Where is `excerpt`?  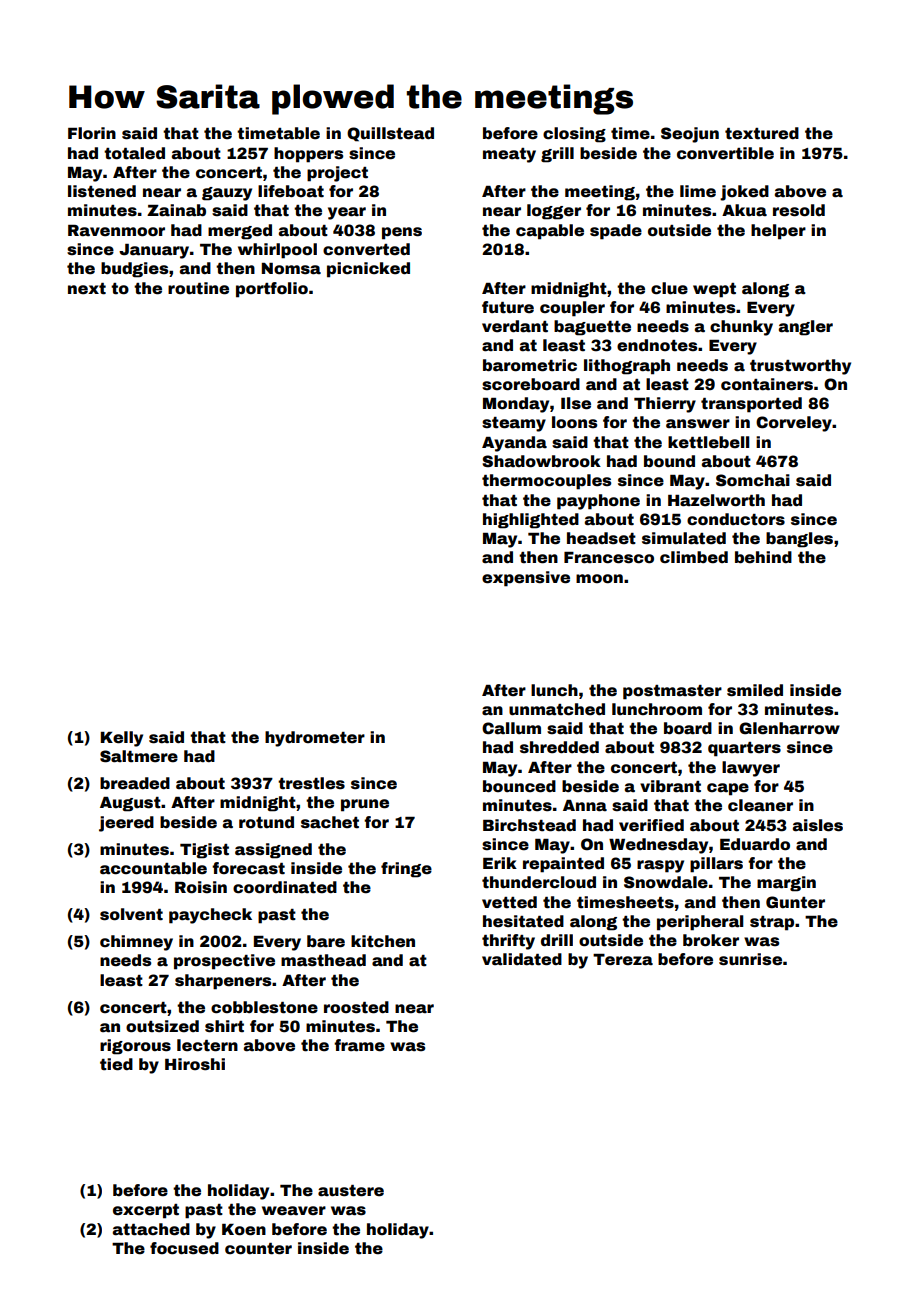
excerpt is located at coordinates (146, 1211).
